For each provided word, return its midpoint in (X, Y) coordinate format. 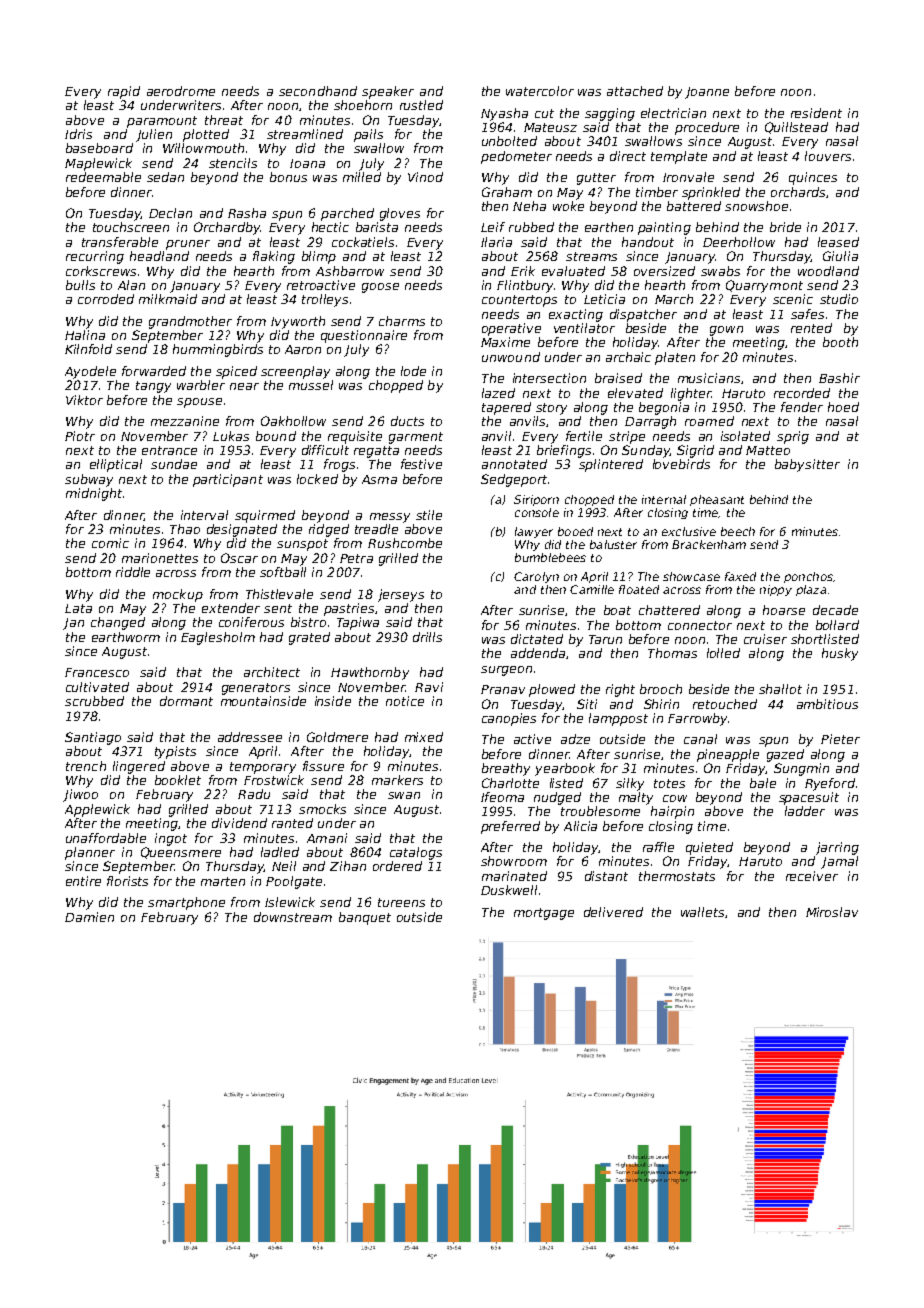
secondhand (318, 91)
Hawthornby (370, 673)
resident (816, 113)
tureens (401, 902)
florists (127, 881)
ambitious (827, 704)
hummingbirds (218, 350)
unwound (511, 357)
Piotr (80, 436)
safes (807, 314)
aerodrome (181, 91)
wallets (702, 912)
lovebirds (681, 464)
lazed (498, 393)
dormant (186, 701)
